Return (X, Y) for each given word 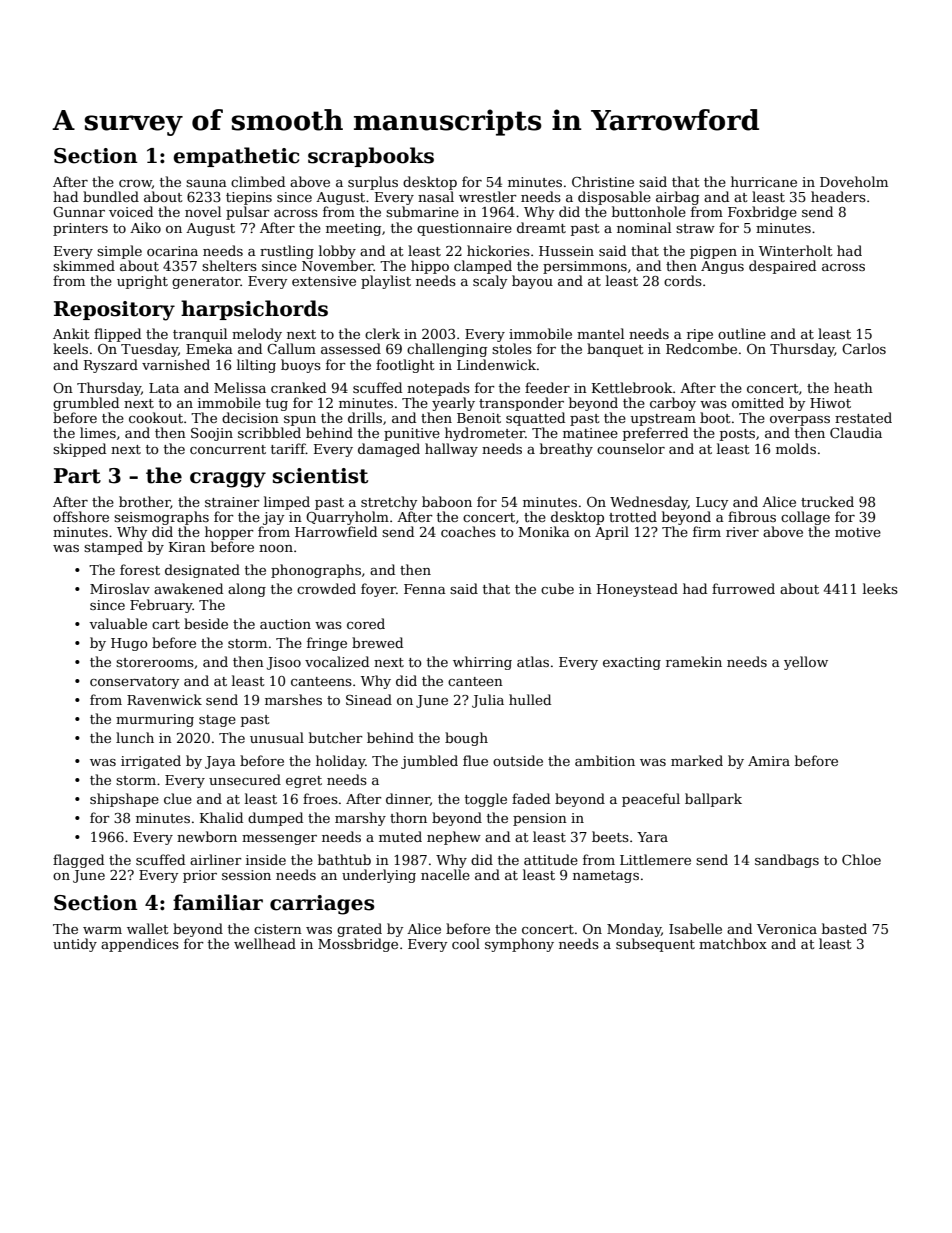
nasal (436, 196)
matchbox (733, 943)
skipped (79, 450)
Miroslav (120, 588)
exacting (632, 663)
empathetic (236, 157)
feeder (547, 387)
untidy (75, 945)
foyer (378, 590)
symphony (519, 945)
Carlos (864, 348)
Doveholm (854, 181)
